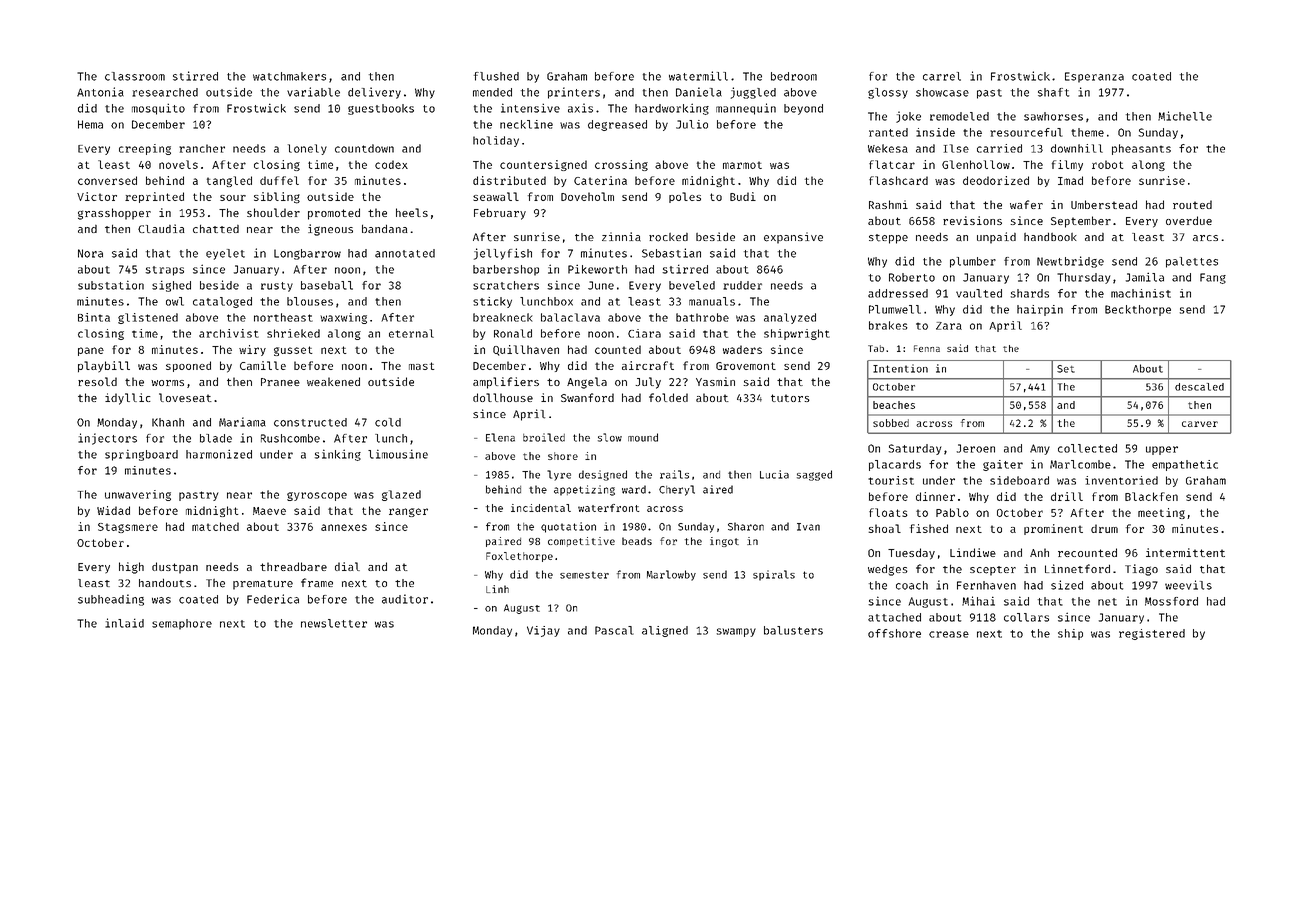 This screenshot has width=1308, height=924. I want to click on dollhouse, so click(503, 397).
